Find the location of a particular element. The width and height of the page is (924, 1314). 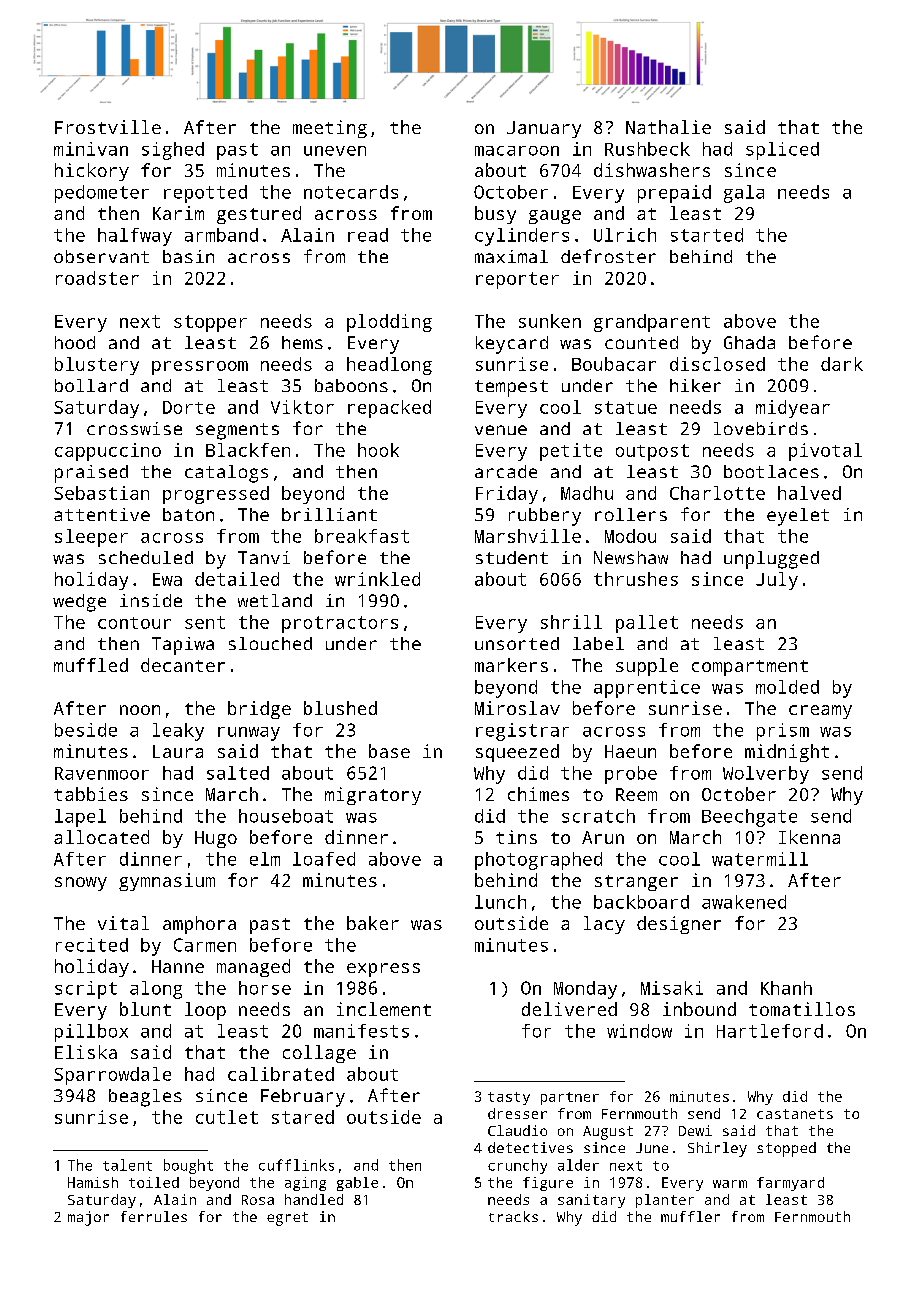

grandparent is located at coordinates (652, 323).
